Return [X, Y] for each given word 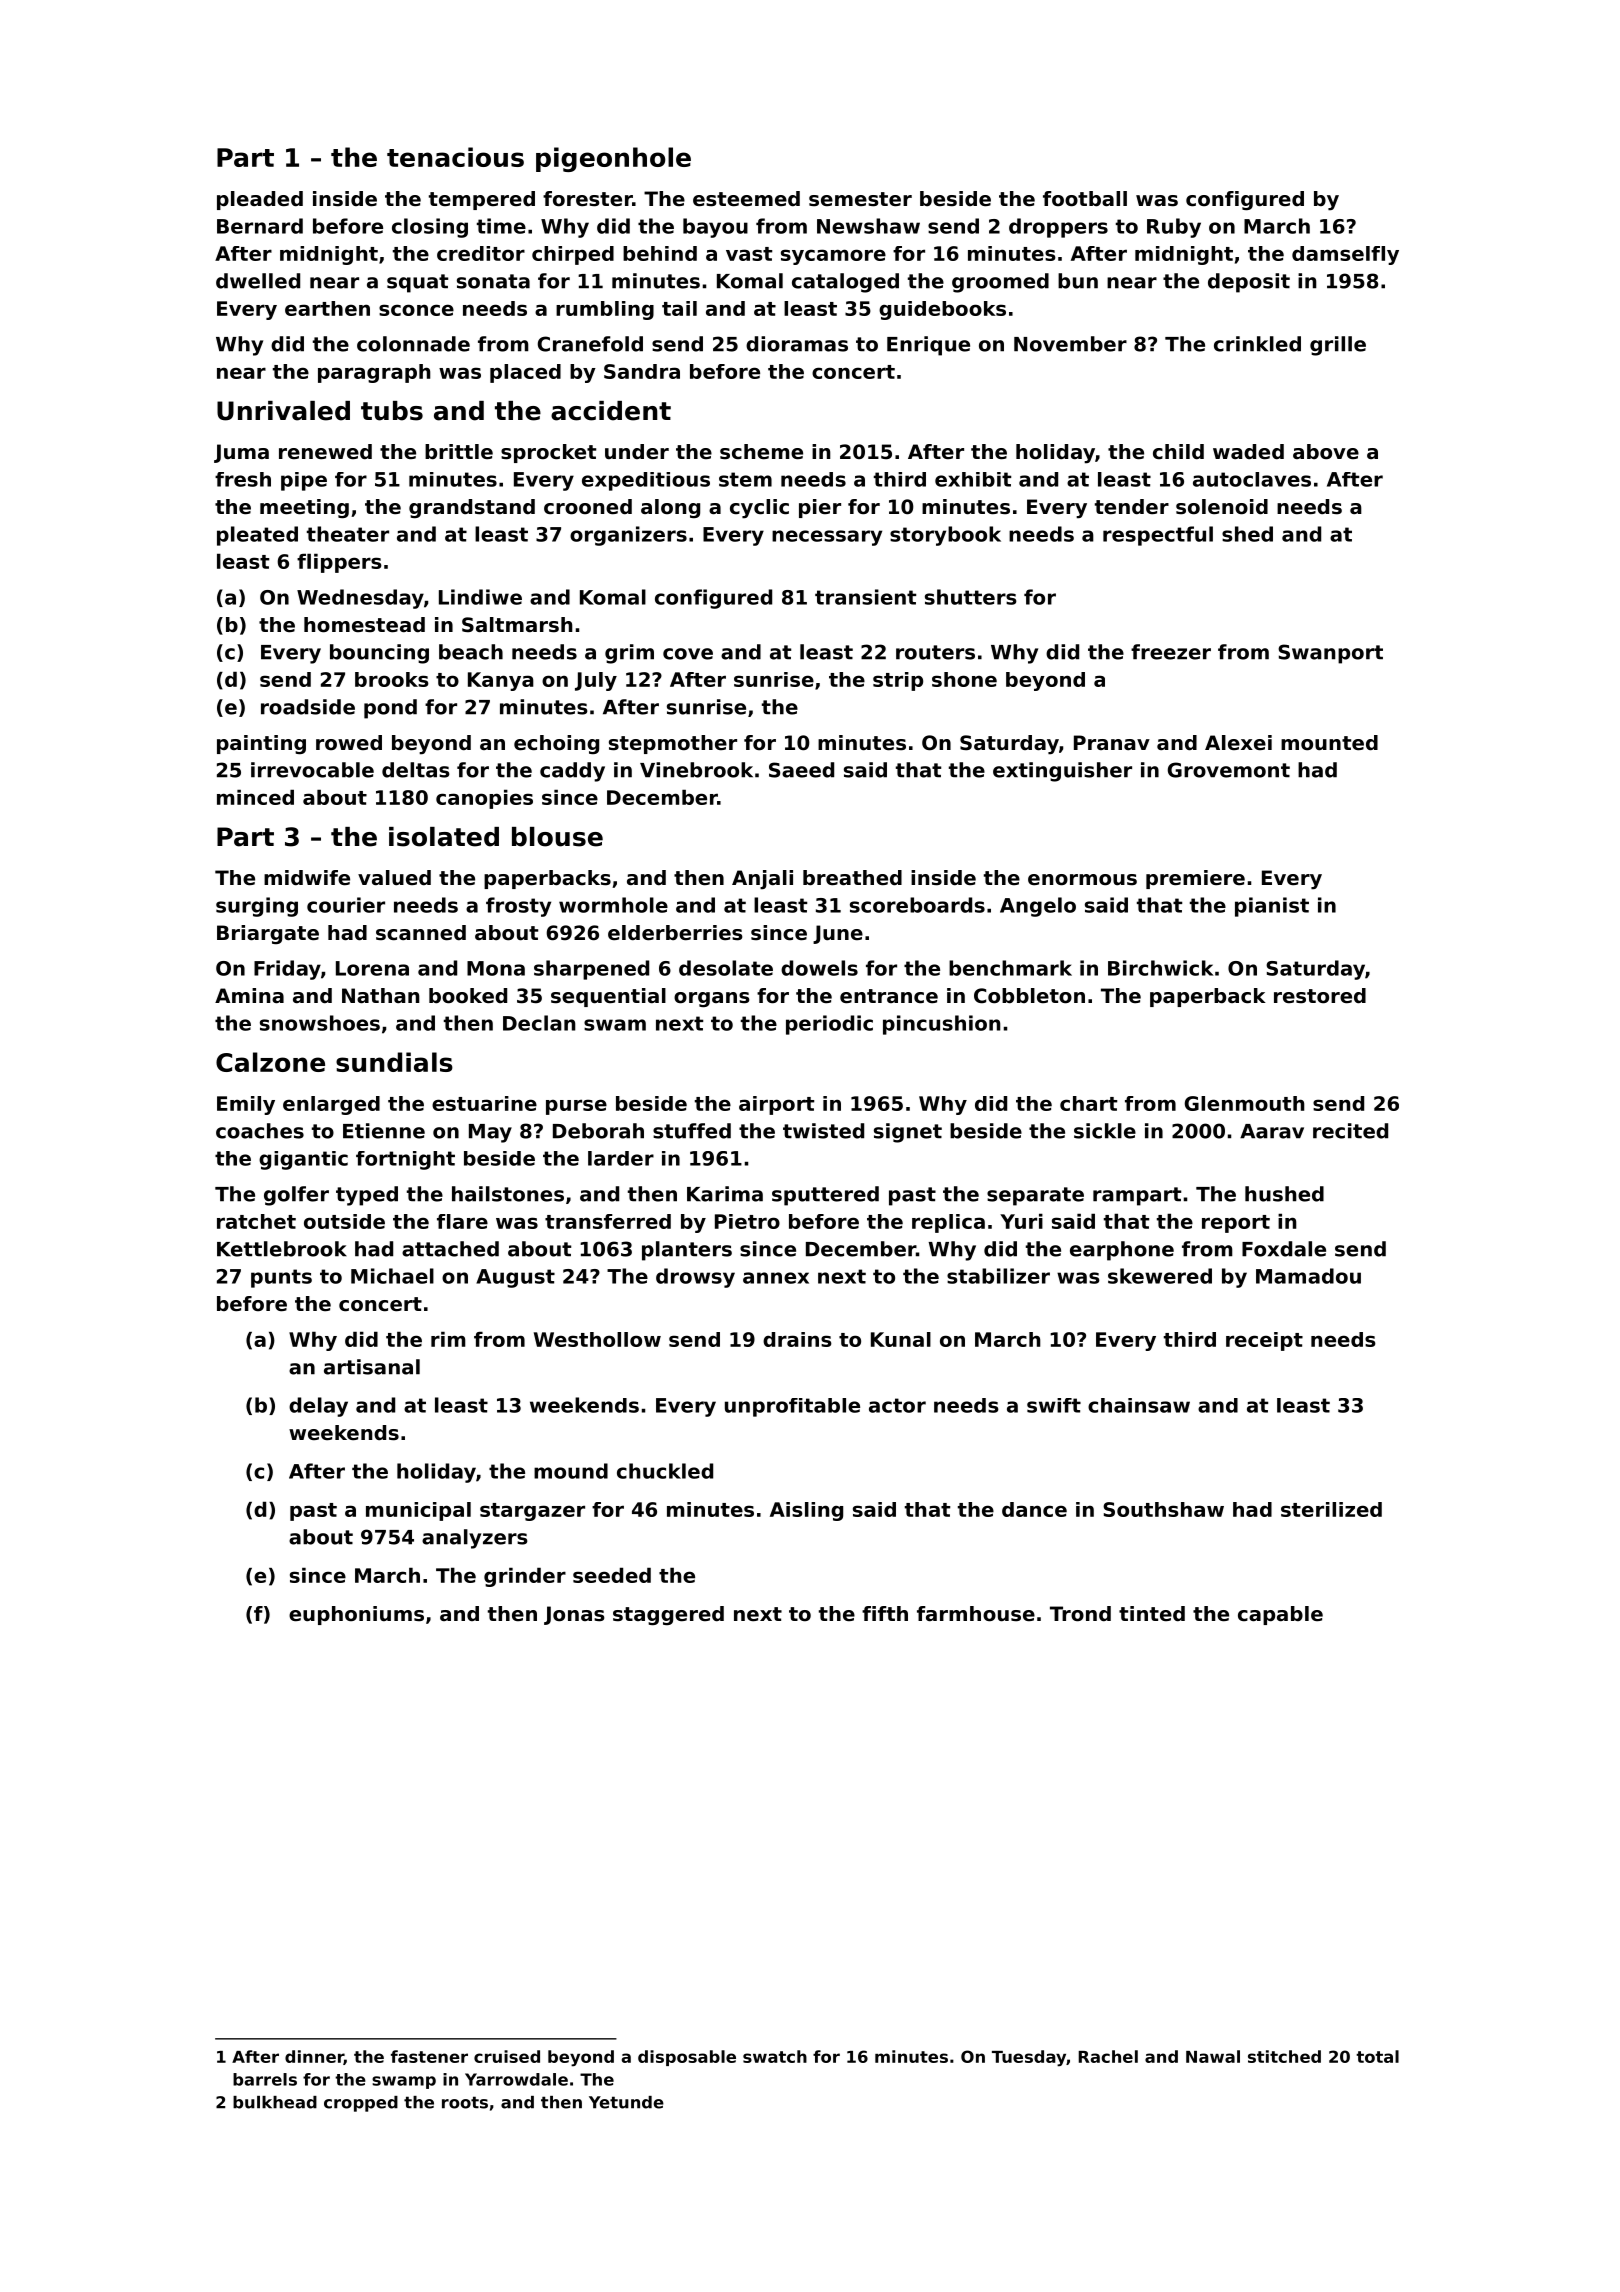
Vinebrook [696, 770]
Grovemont [1229, 770]
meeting [304, 508]
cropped [361, 2104]
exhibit [973, 479]
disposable [687, 2058]
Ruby [1174, 228]
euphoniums [356, 1615]
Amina [249, 996]
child [1178, 452]
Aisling [806, 1511]
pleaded [260, 200]
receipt [1264, 1341]
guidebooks [942, 310]
